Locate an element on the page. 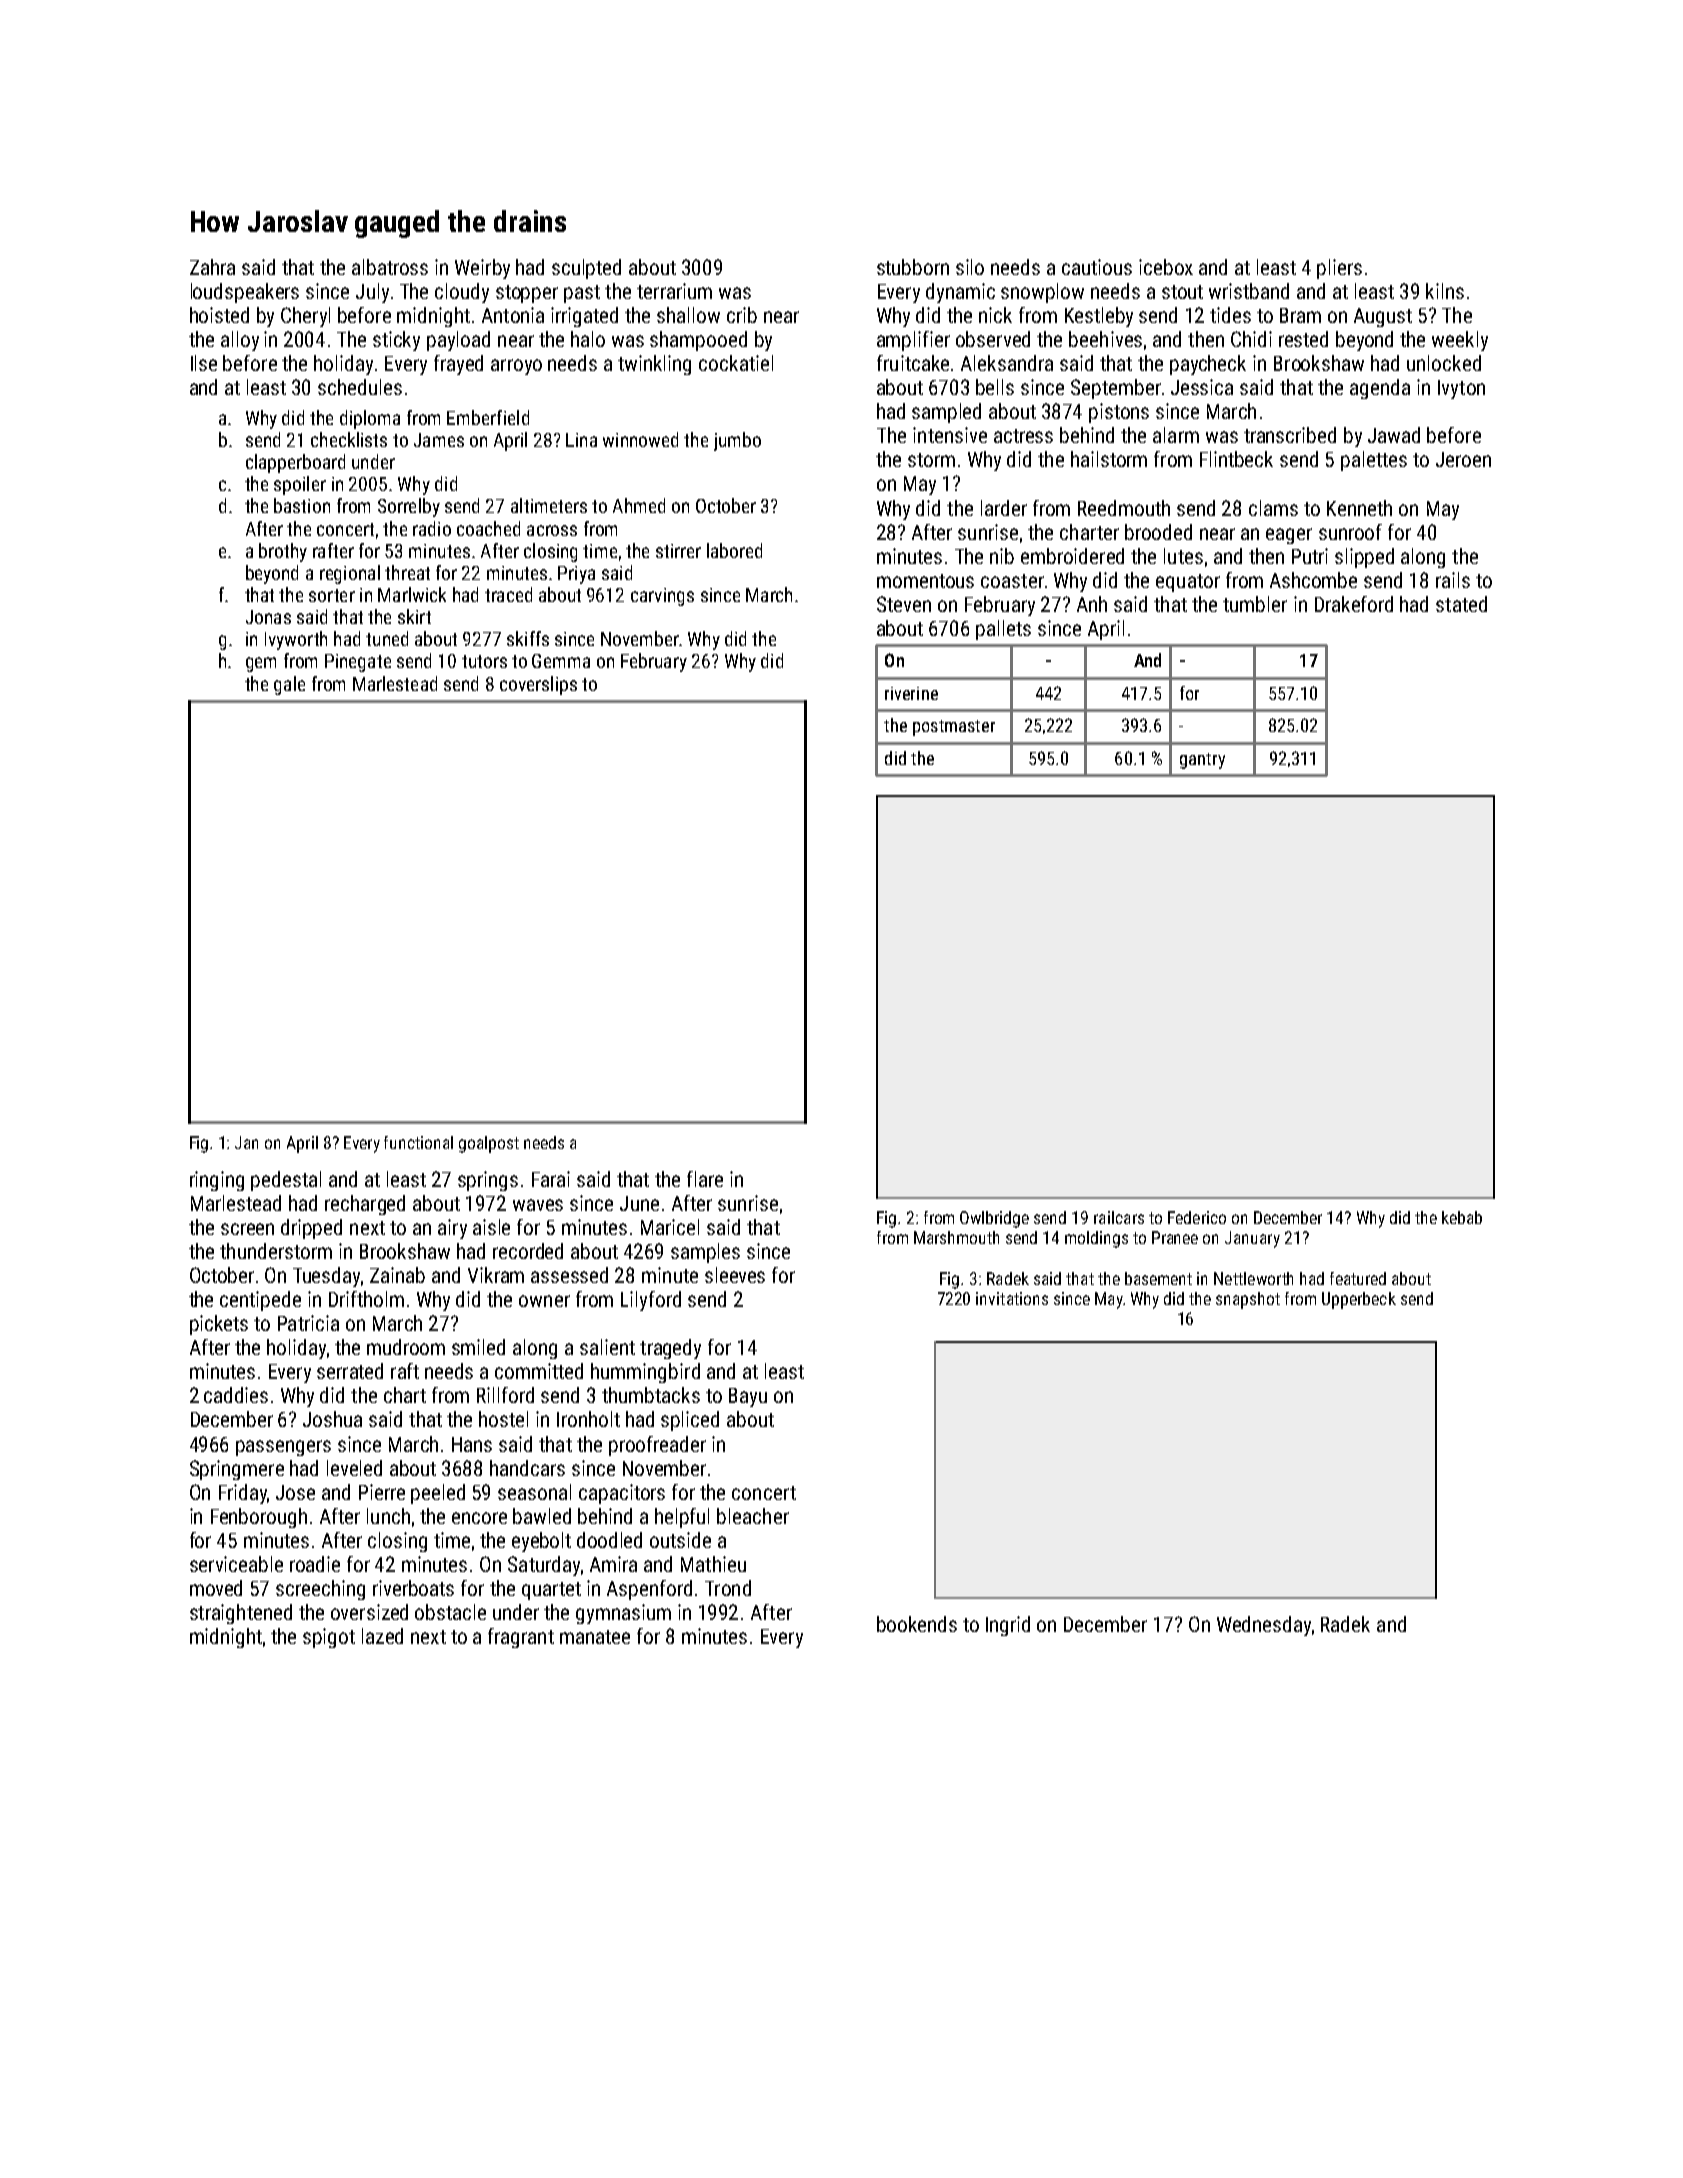 This document has width=1683, height=2178. equator is located at coordinates (1188, 583).
